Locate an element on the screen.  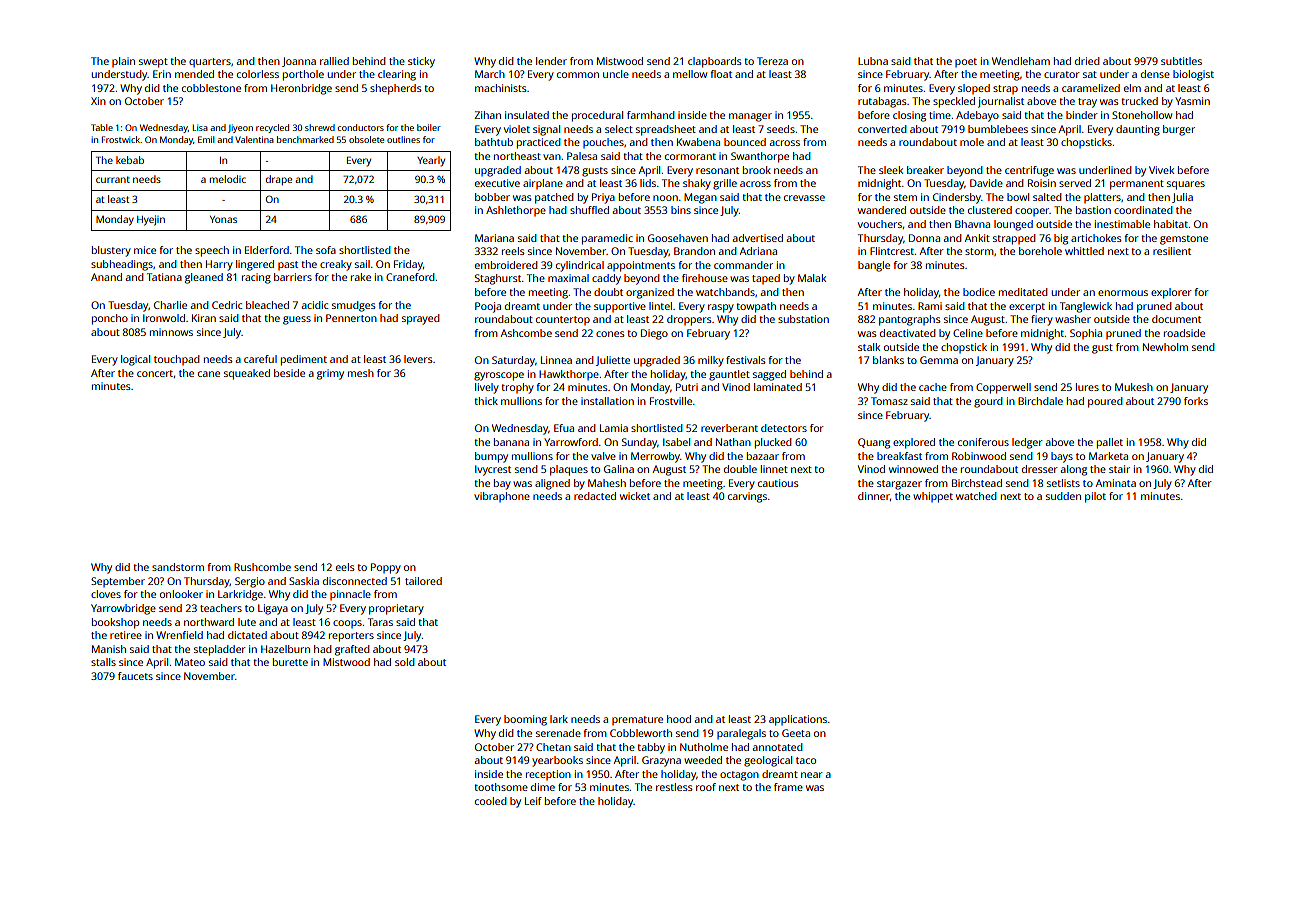
Bhavna is located at coordinates (972, 224).
